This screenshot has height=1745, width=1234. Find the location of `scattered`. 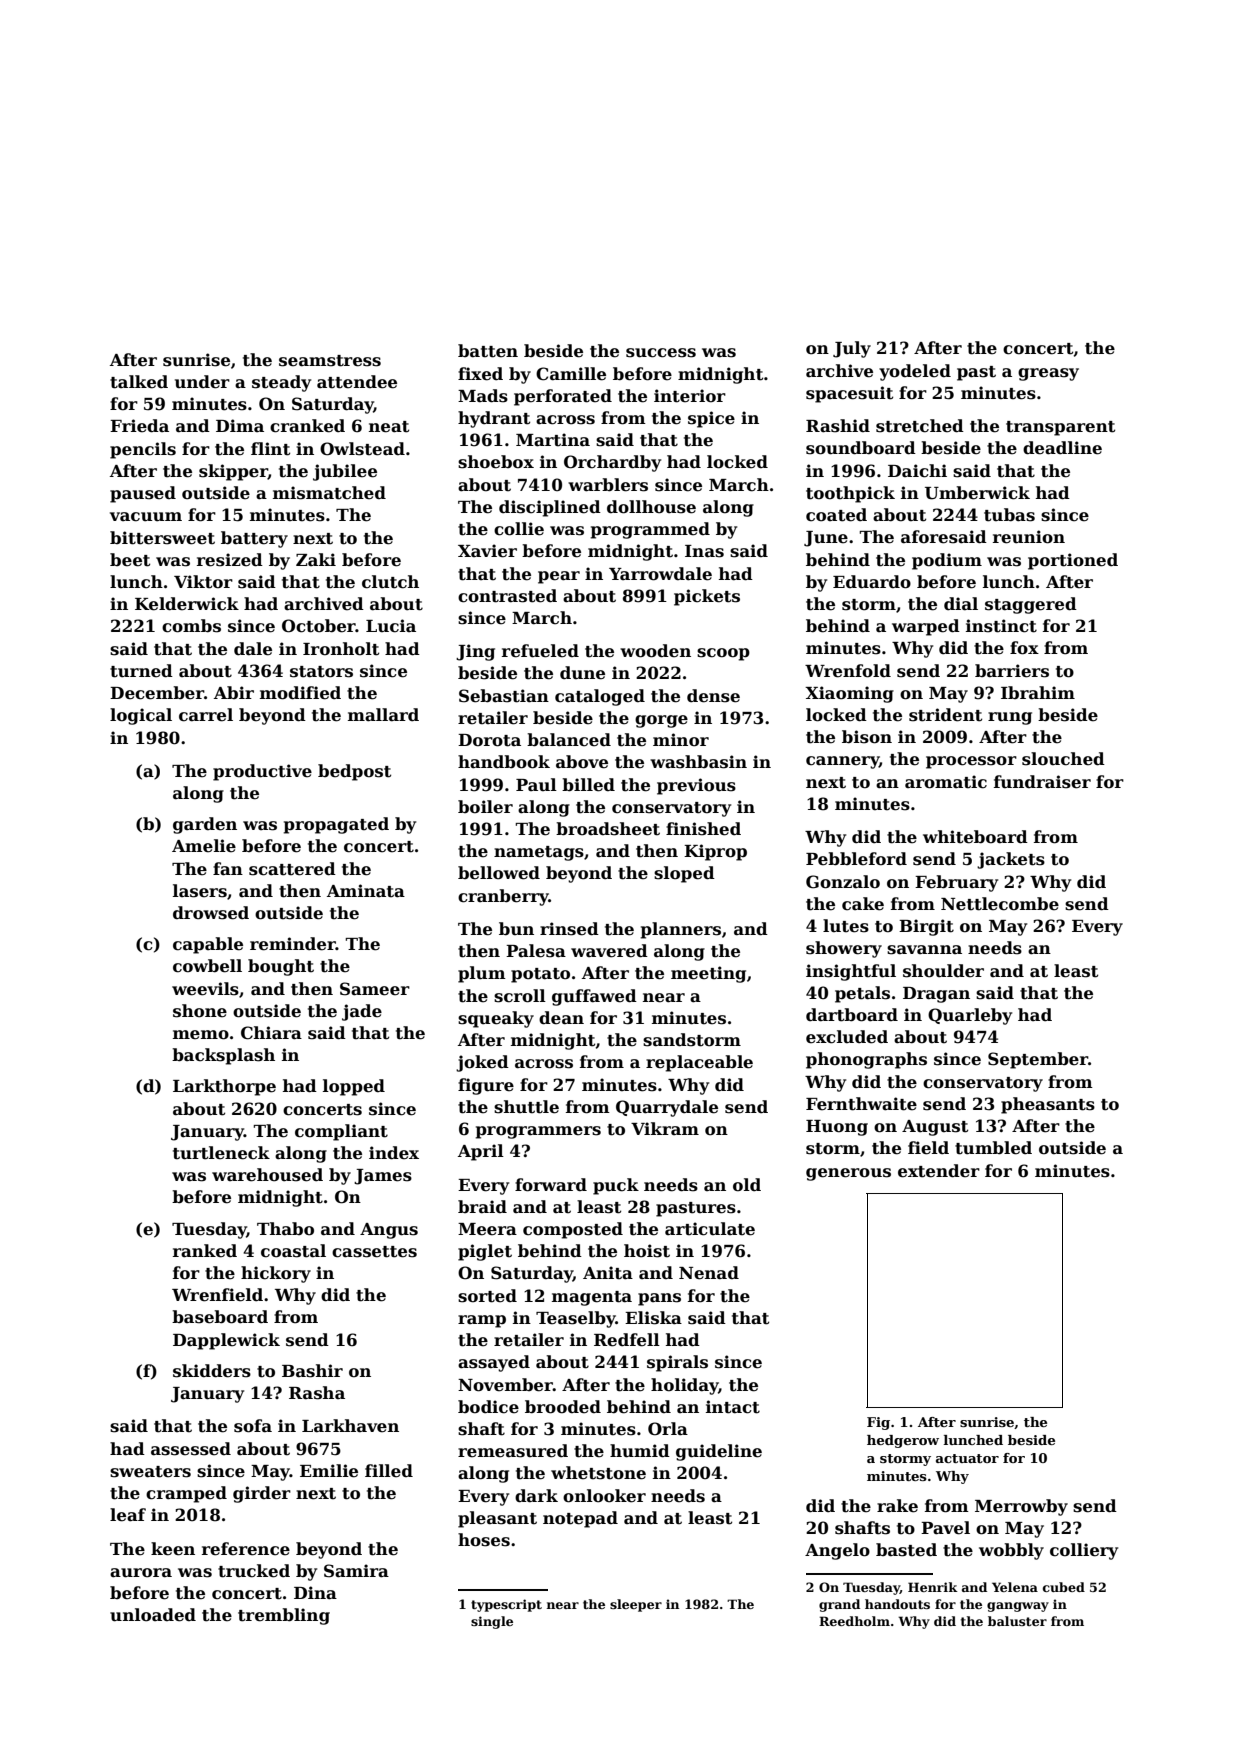

scattered is located at coordinates (292, 869).
